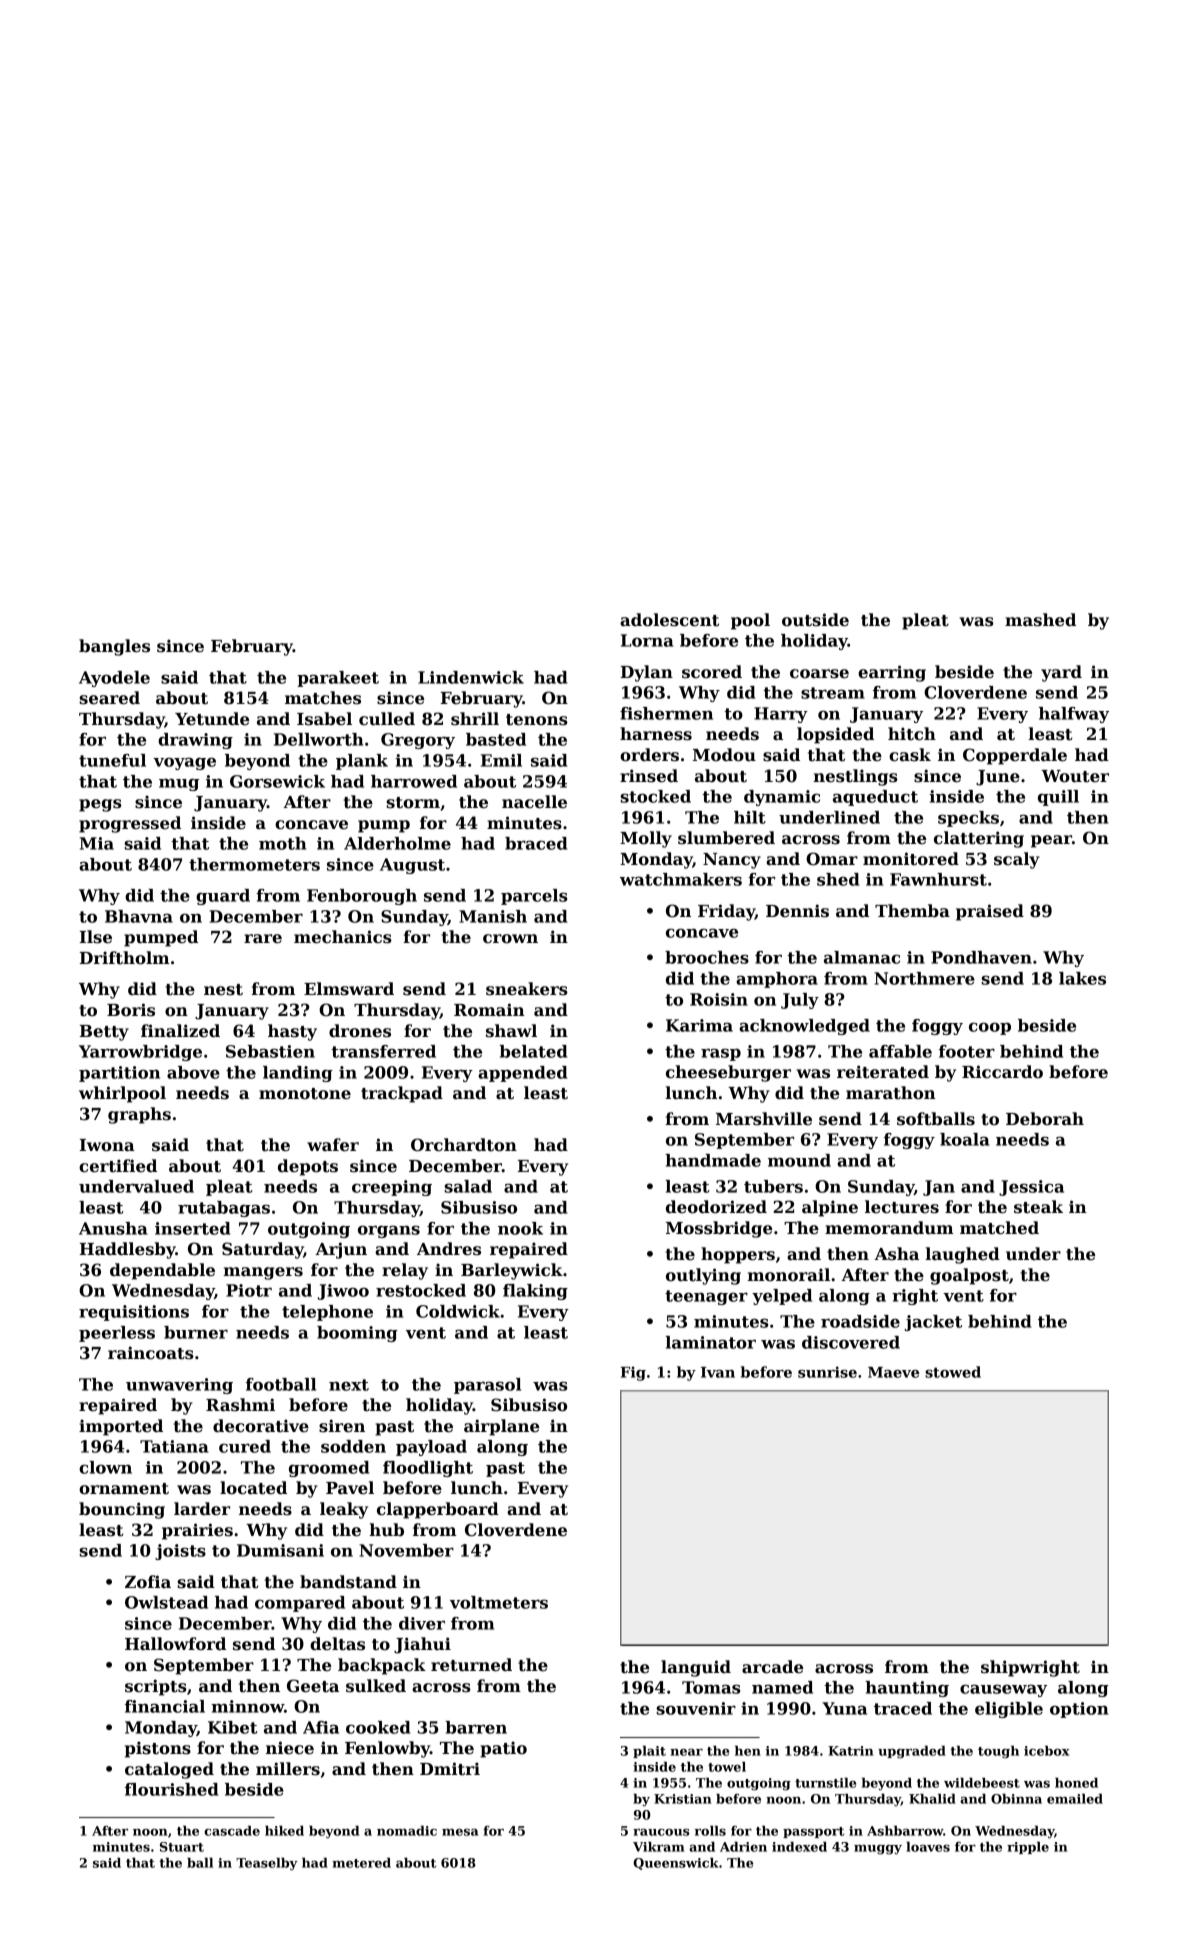 The image size is (1188, 1957). Describe the element at coordinates (182, 1847) in the screenshot. I see `Stuart` at that location.
